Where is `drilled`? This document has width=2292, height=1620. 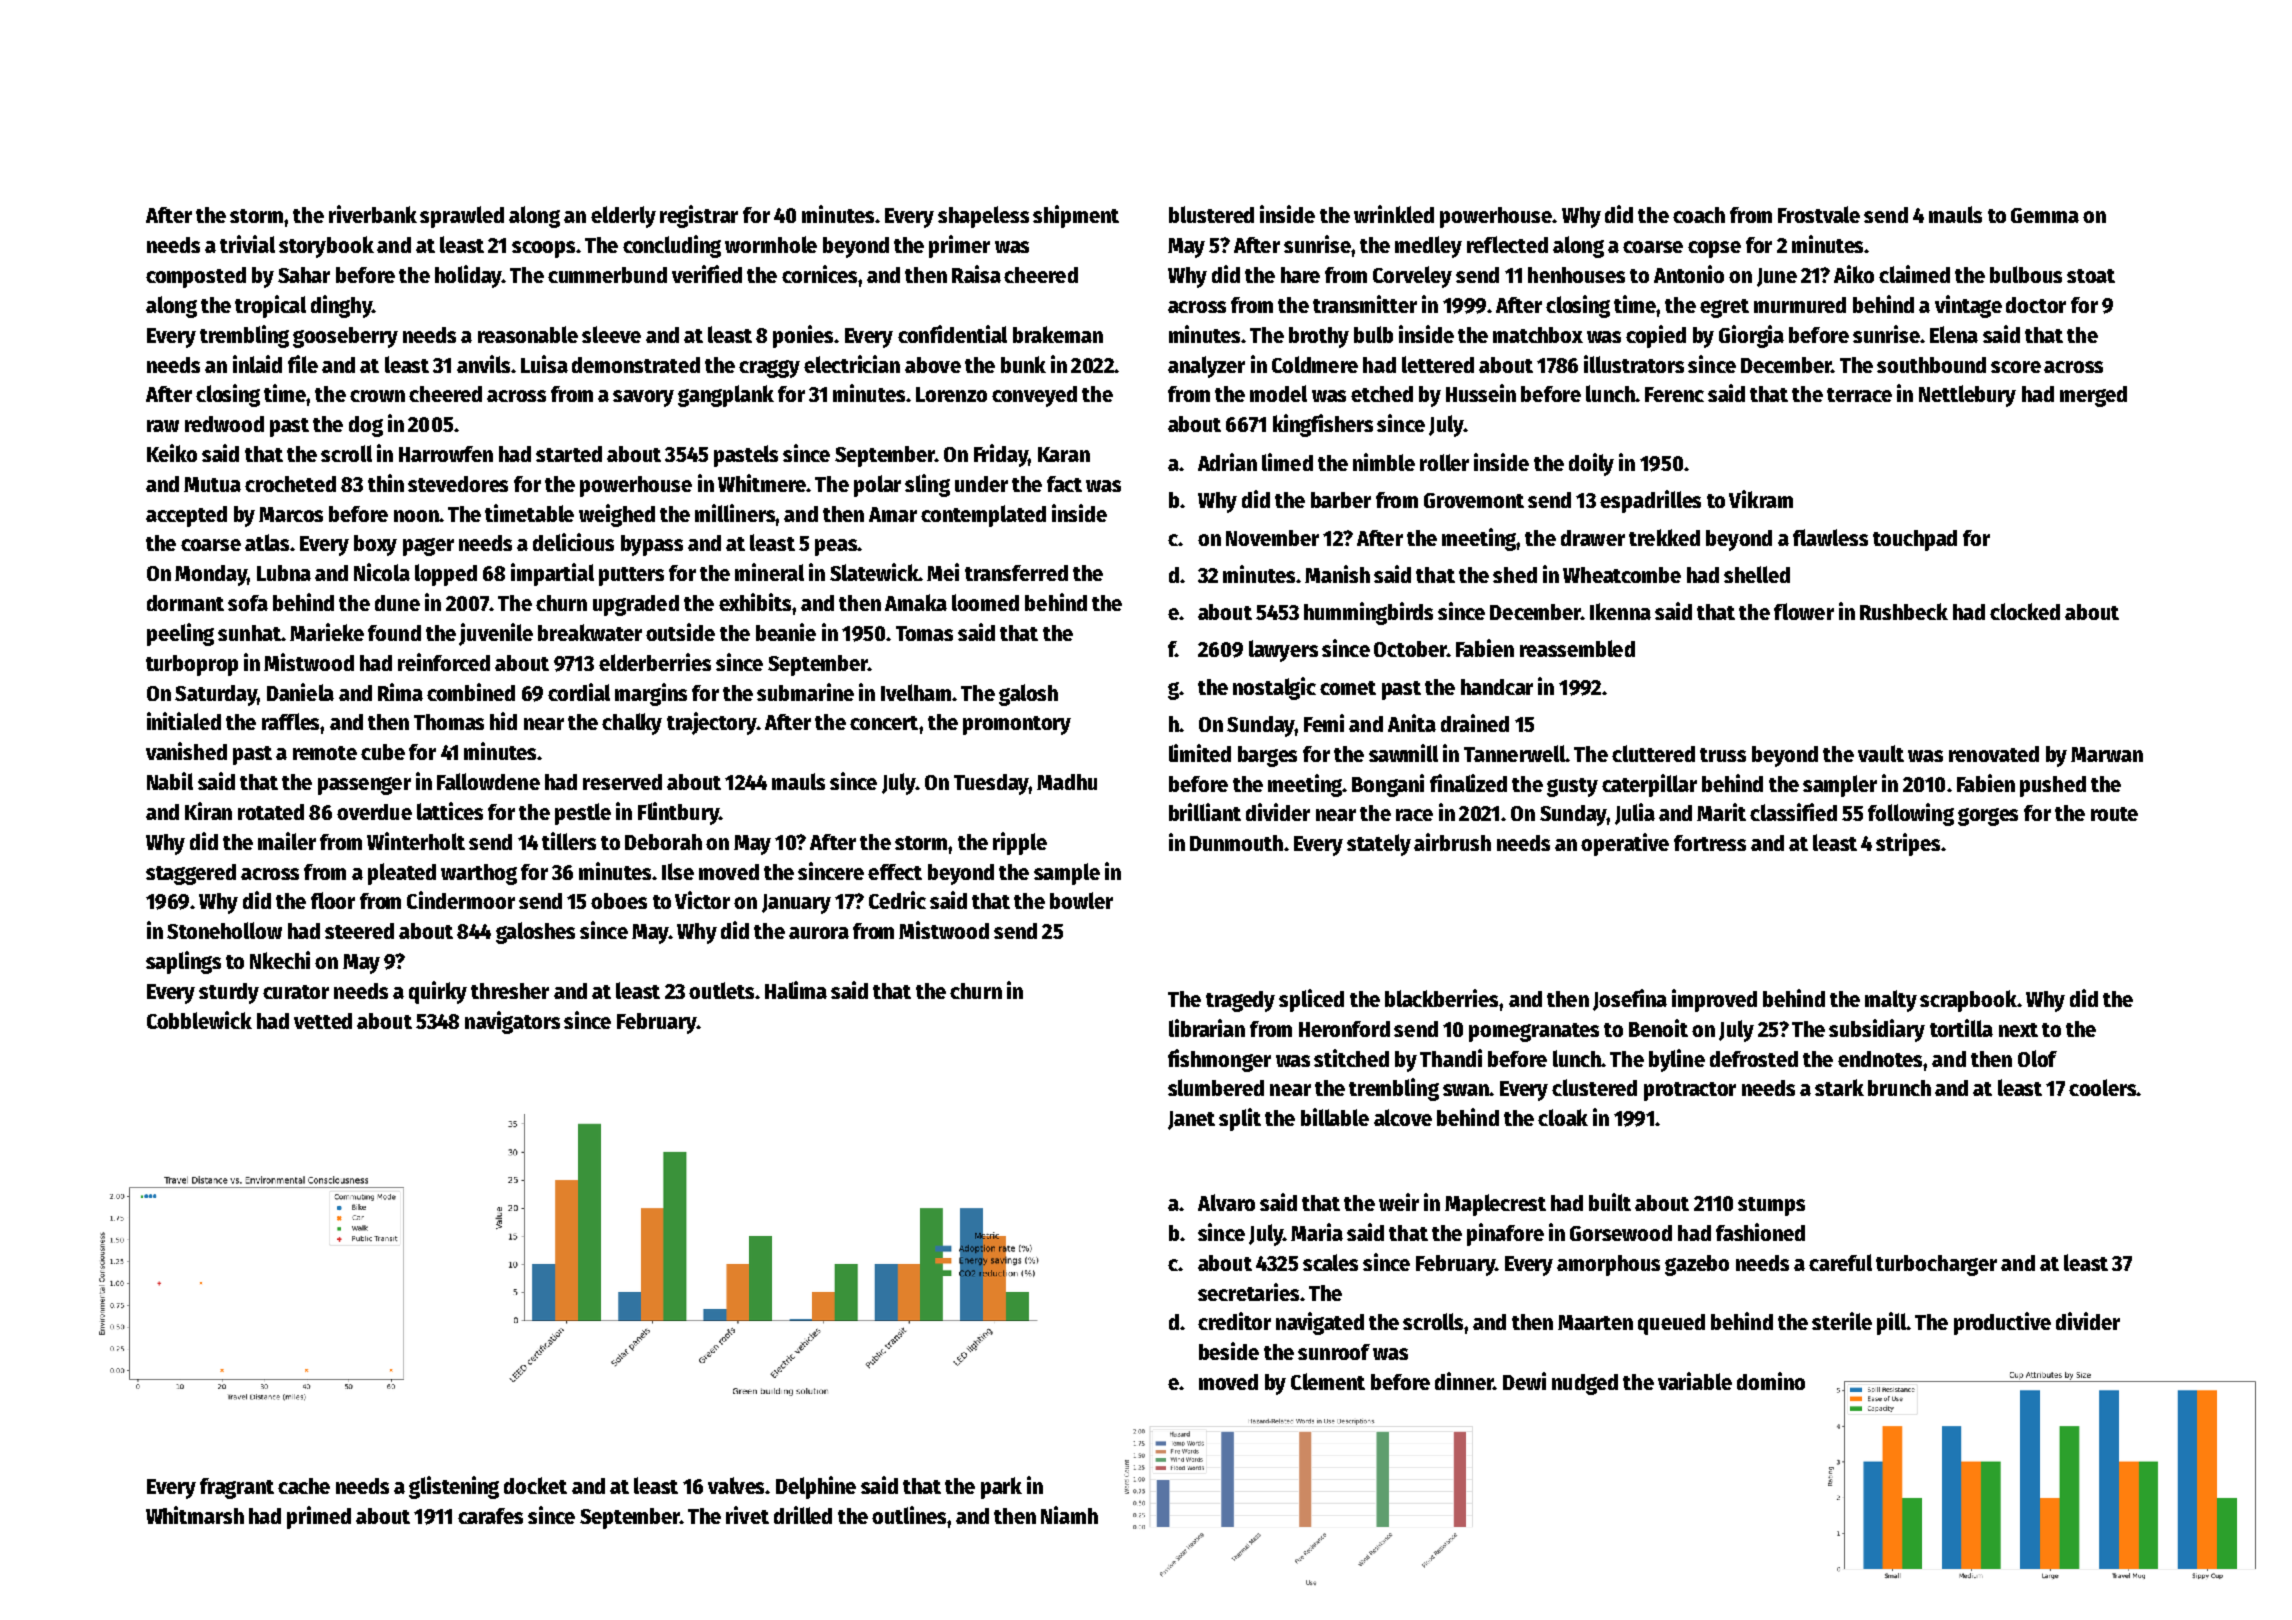 drilled is located at coordinates (803, 1515).
